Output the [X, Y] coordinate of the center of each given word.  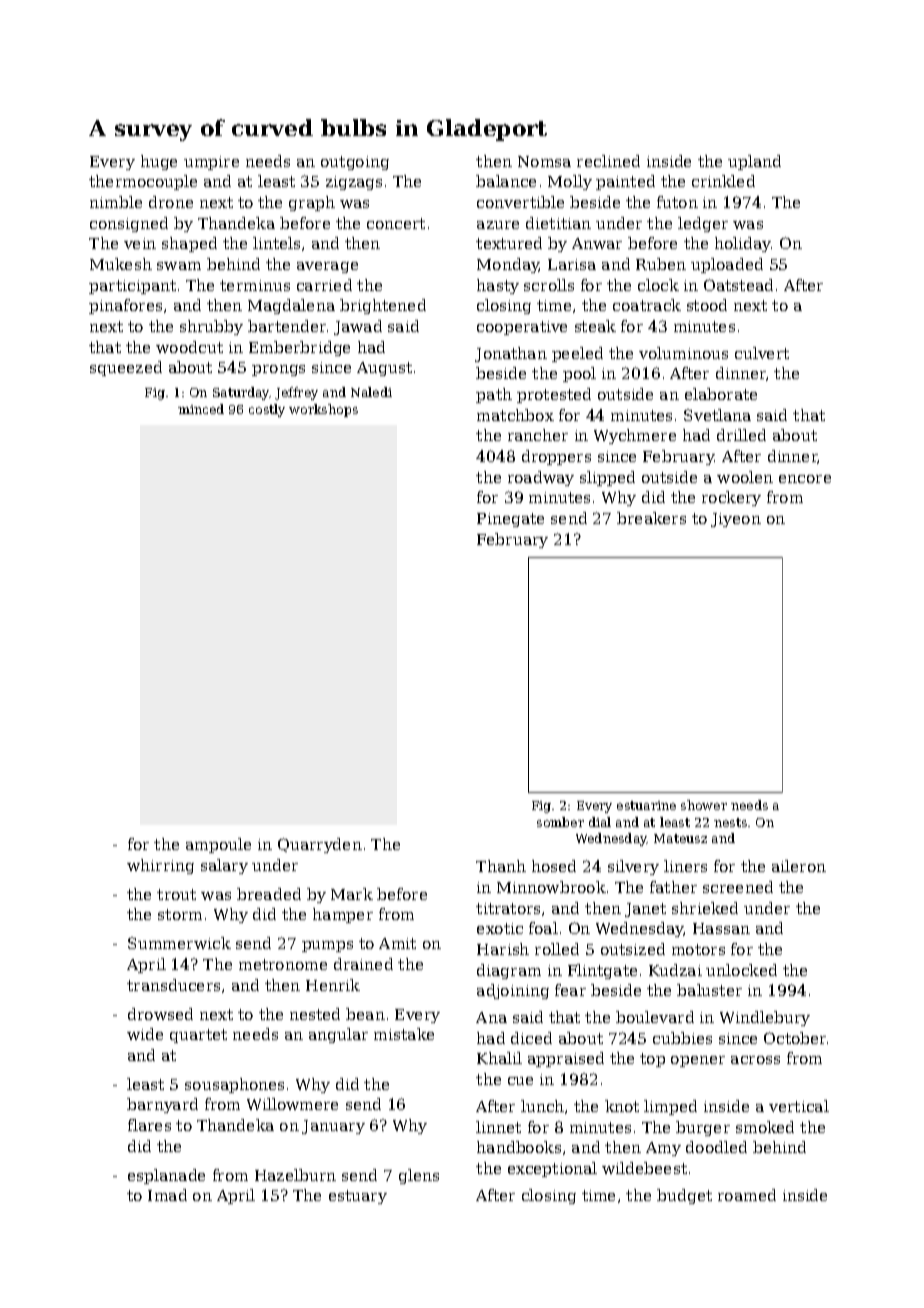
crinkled [723, 181]
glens [419, 1176]
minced [201, 409]
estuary [358, 1197]
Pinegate [510, 520]
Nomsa [544, 161]
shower [704, 805]
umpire [211, 163]
